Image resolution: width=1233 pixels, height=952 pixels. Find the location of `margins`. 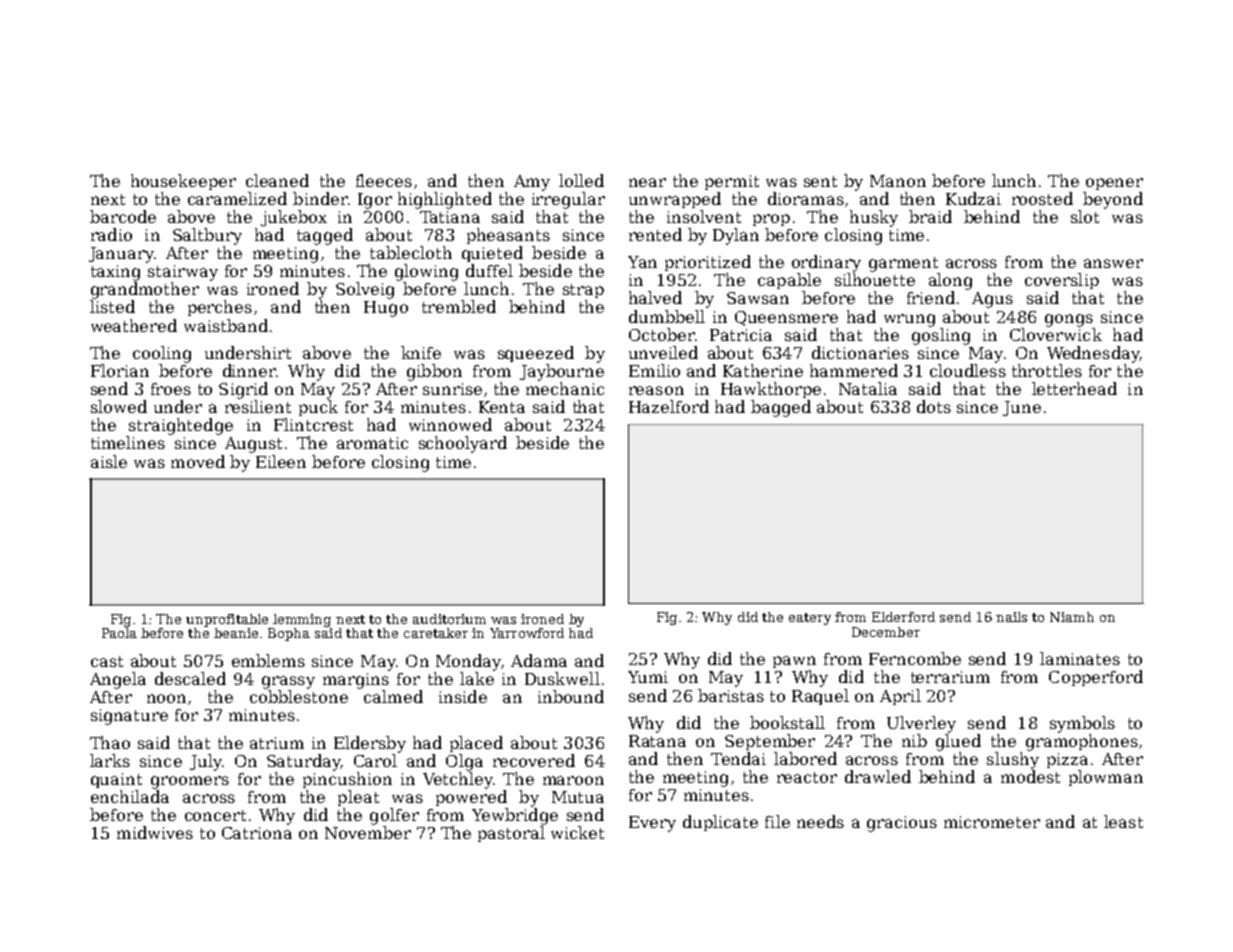

margins is located at coordinates (356, 681).
